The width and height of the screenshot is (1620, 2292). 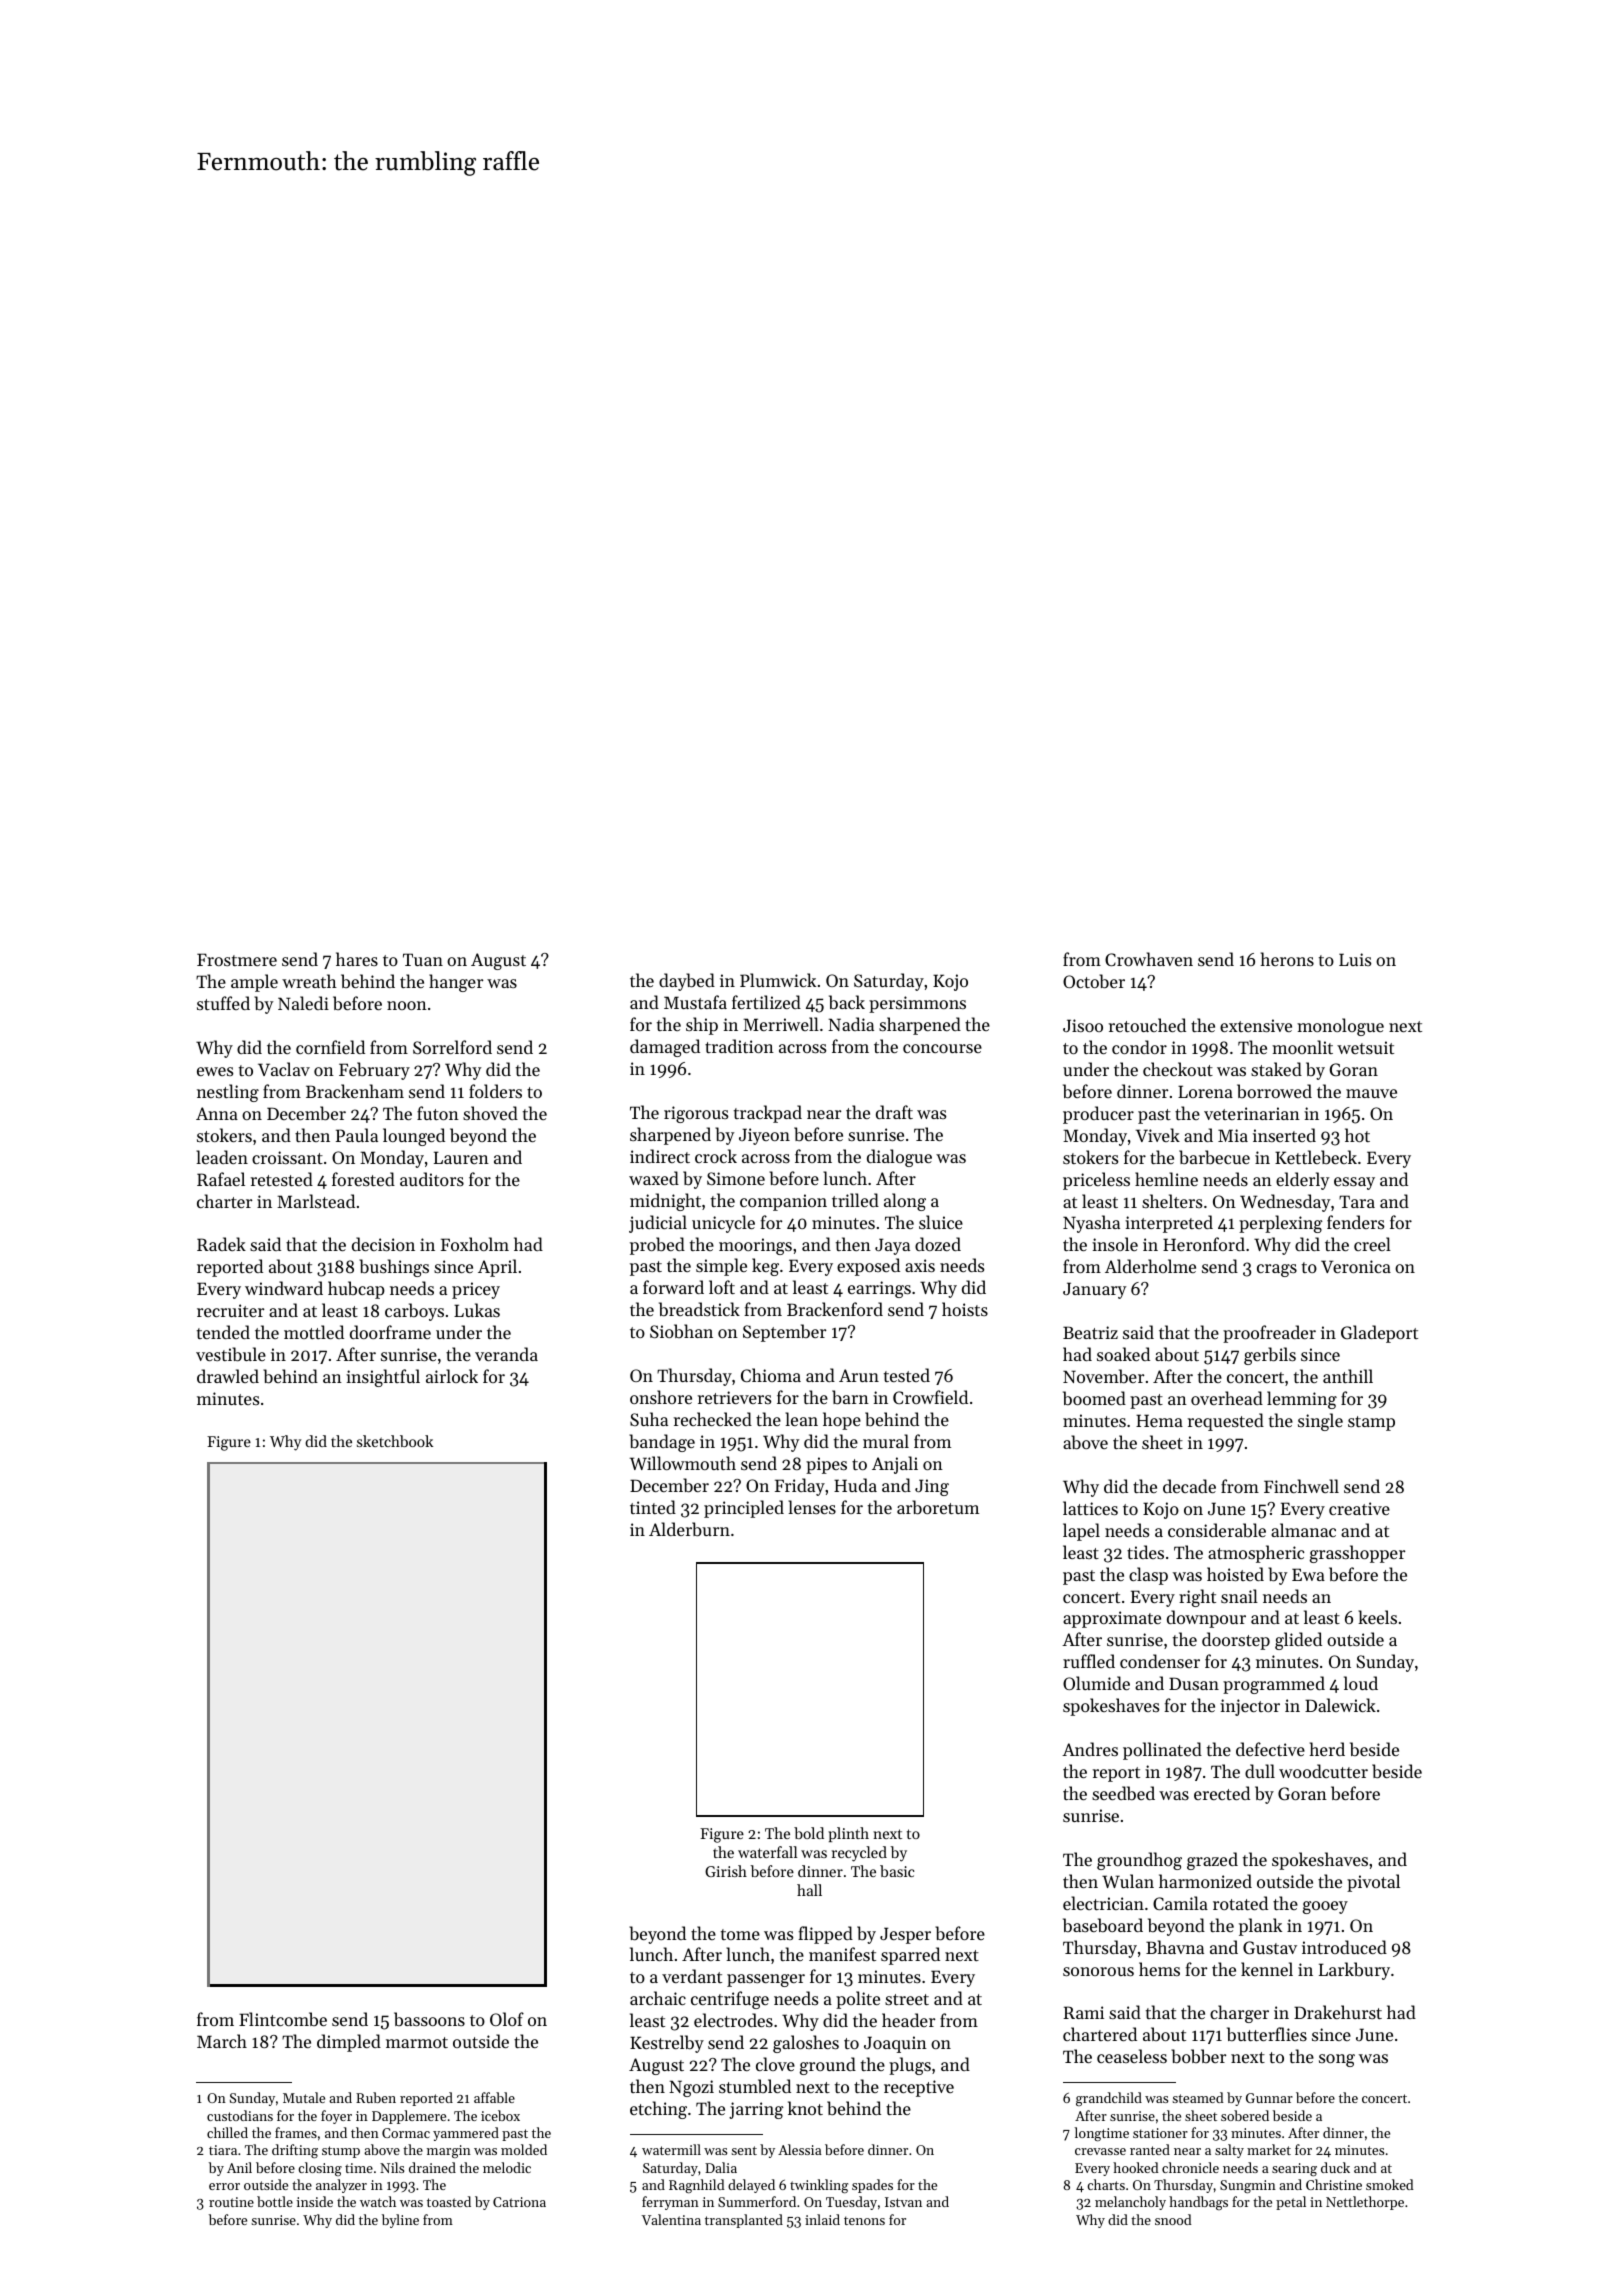 I want to click on Tuan, so click(x=423, y=959).
